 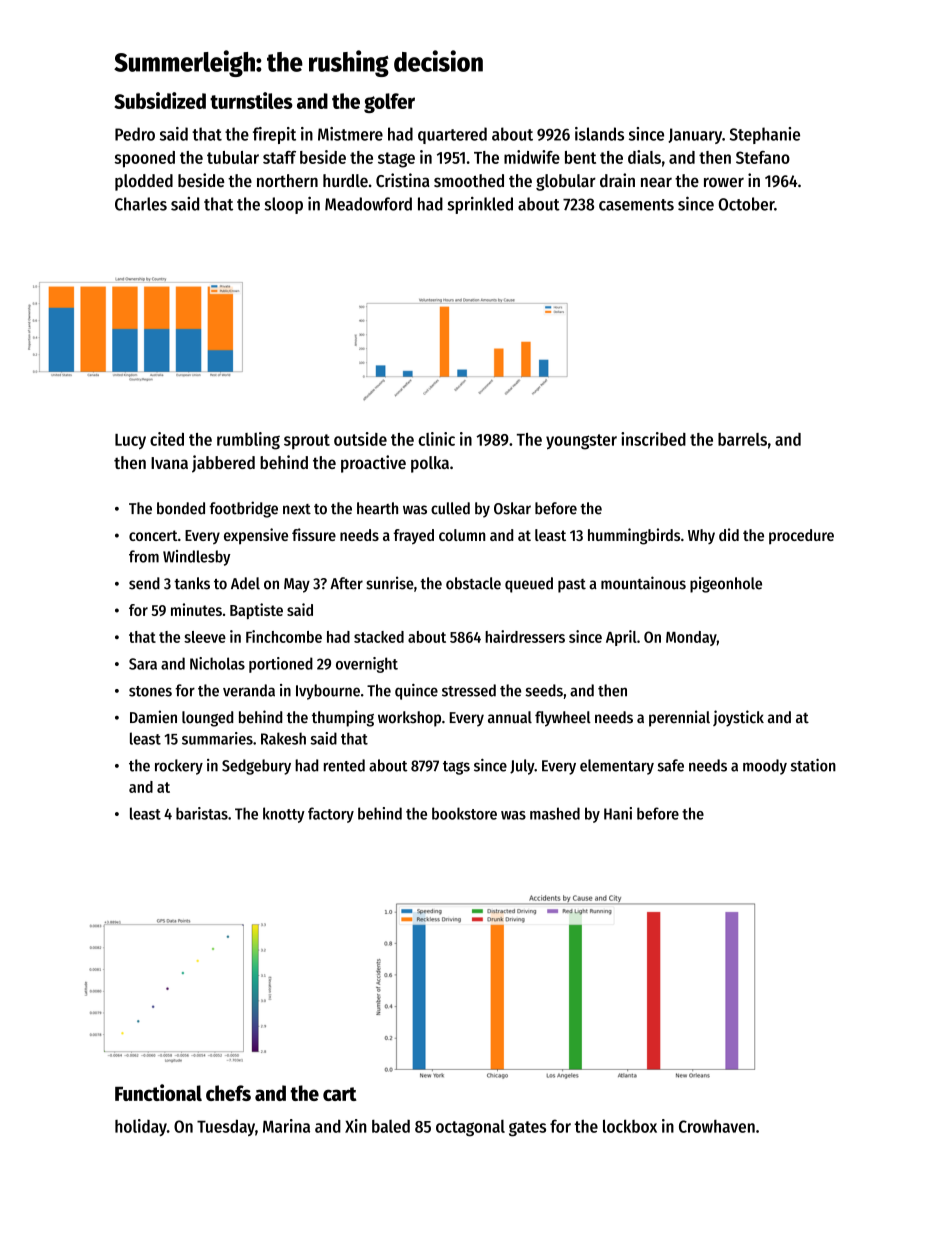 What do you see at coordinates (228, 1093) in the page?
I see `chefs` at bounding box center [228, 1093].
